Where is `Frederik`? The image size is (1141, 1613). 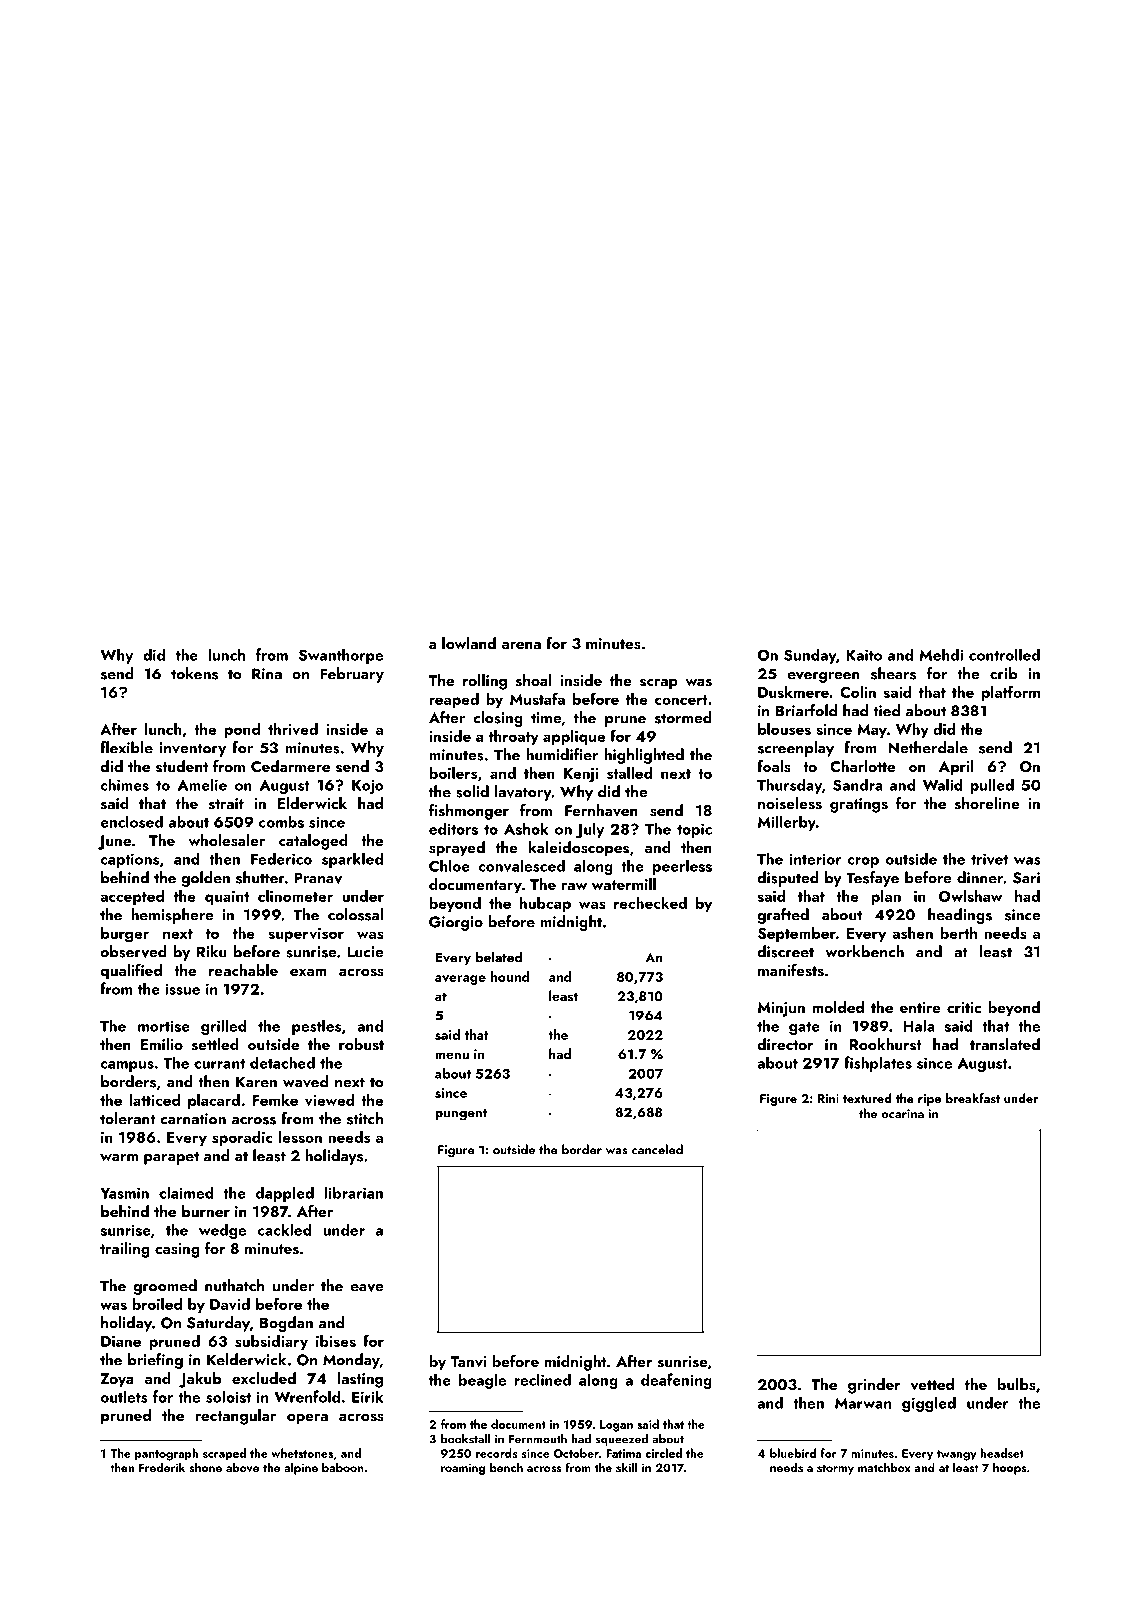 Frederik is located at coordinates (162, 1467).
